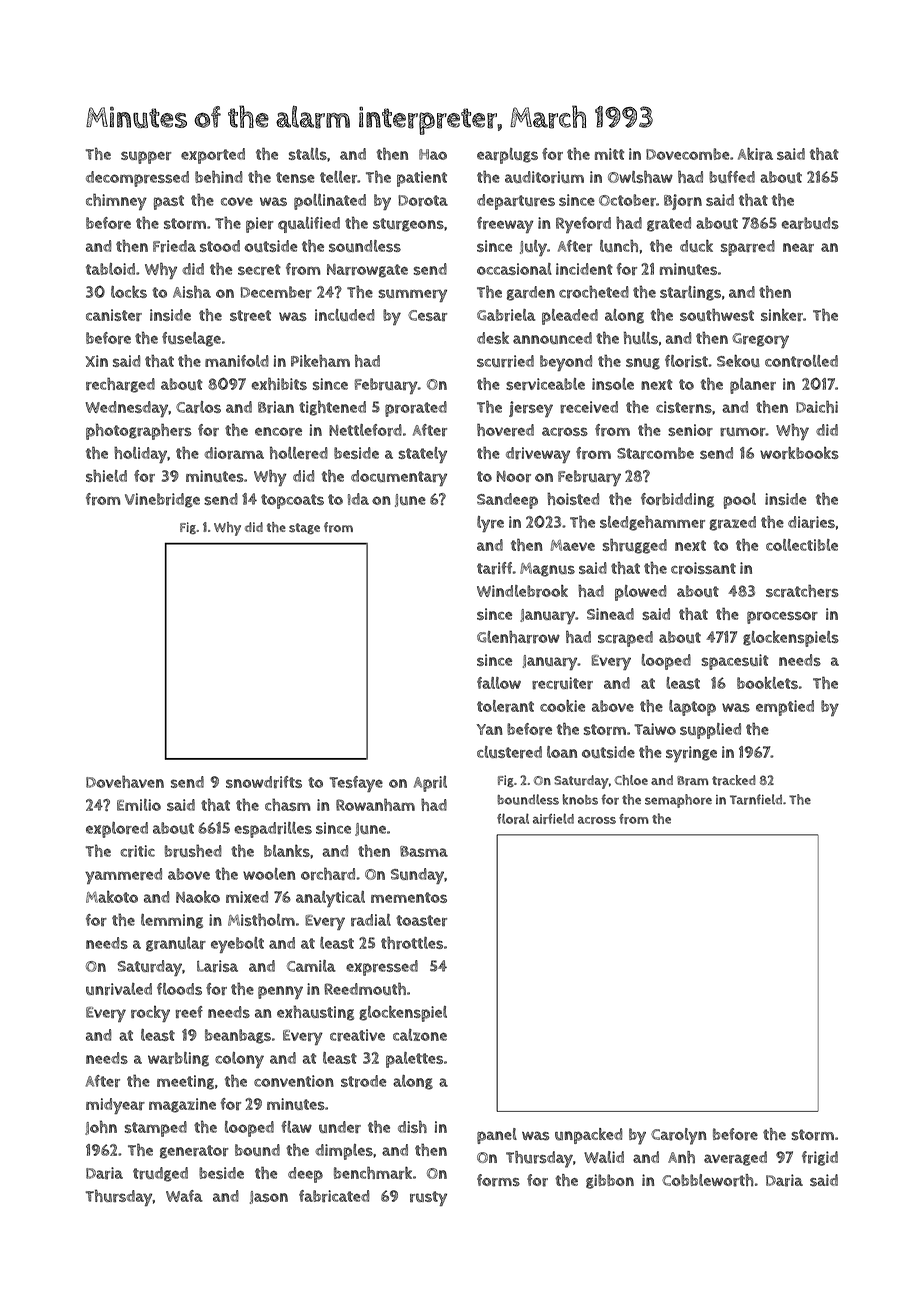 This image has height=1308, width=924. What do you see at coordinates (125, 781) in the image?
I see `Dovehaven` at bounding box center [125, 781].
